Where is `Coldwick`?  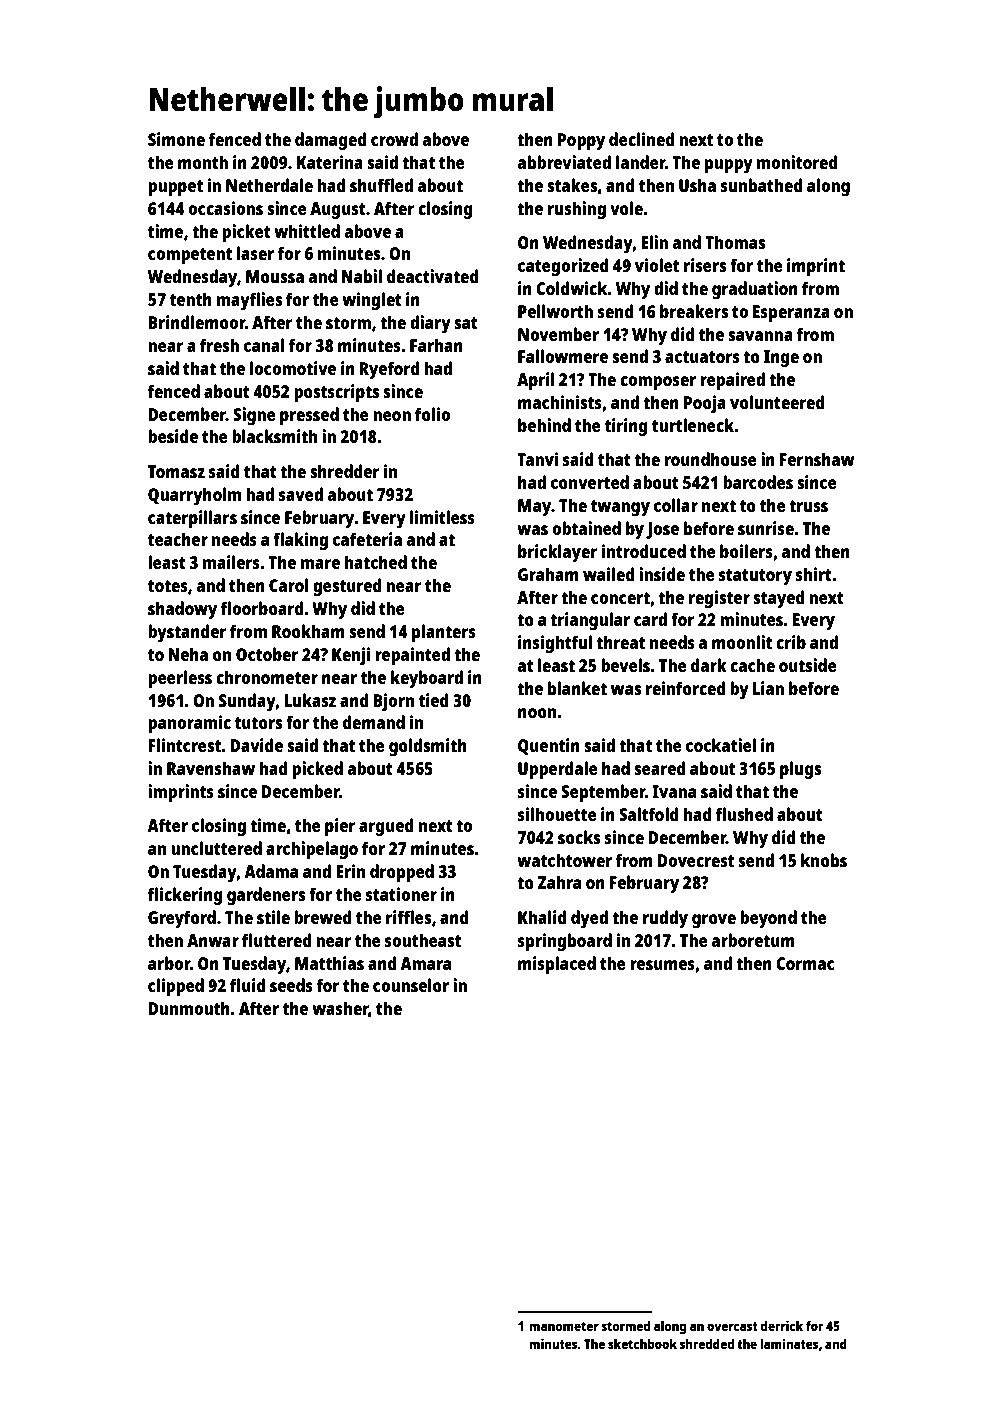
Coldwick is located at coordinates (572, 288).
